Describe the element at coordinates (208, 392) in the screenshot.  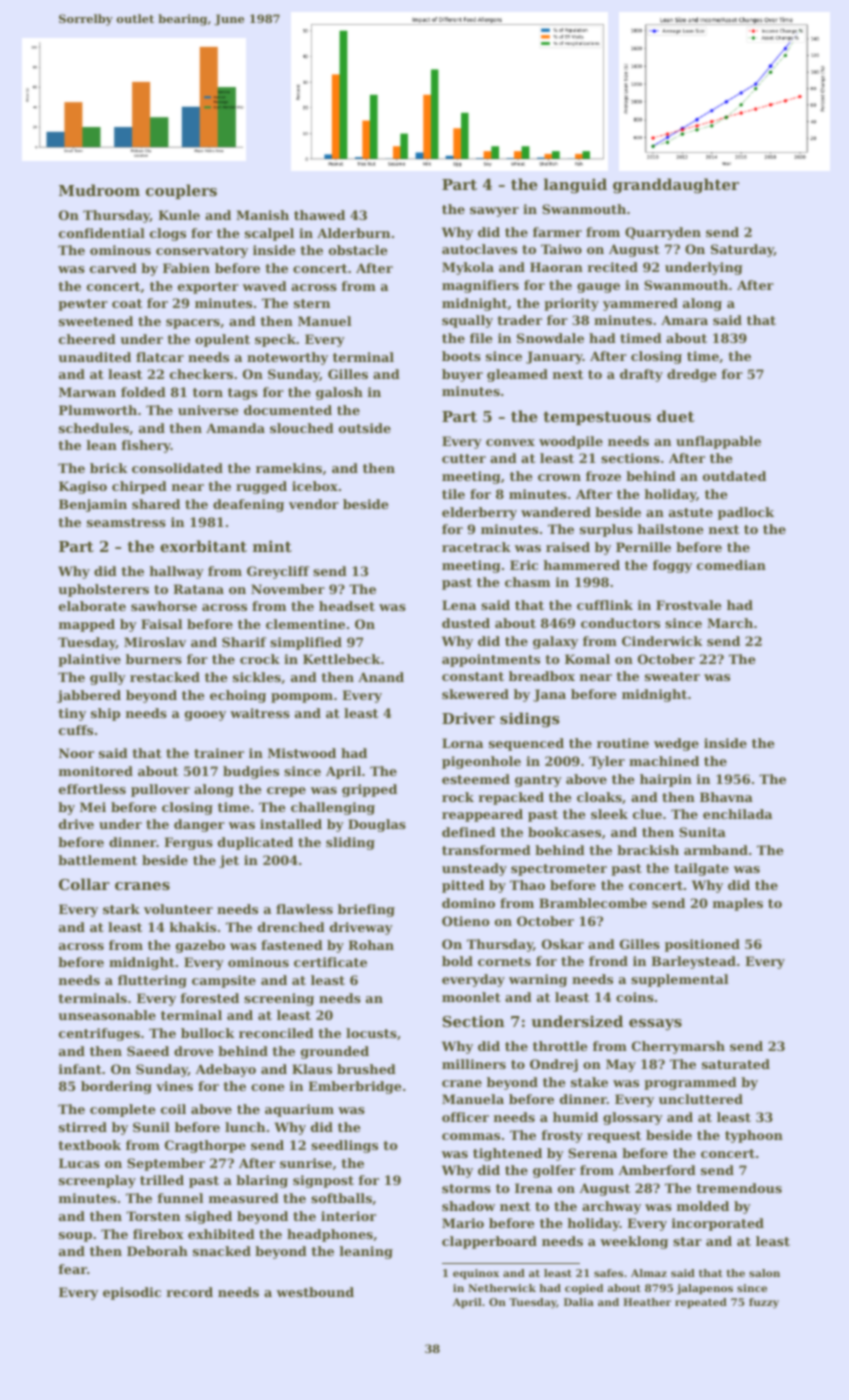
I see `torn` at that location.
